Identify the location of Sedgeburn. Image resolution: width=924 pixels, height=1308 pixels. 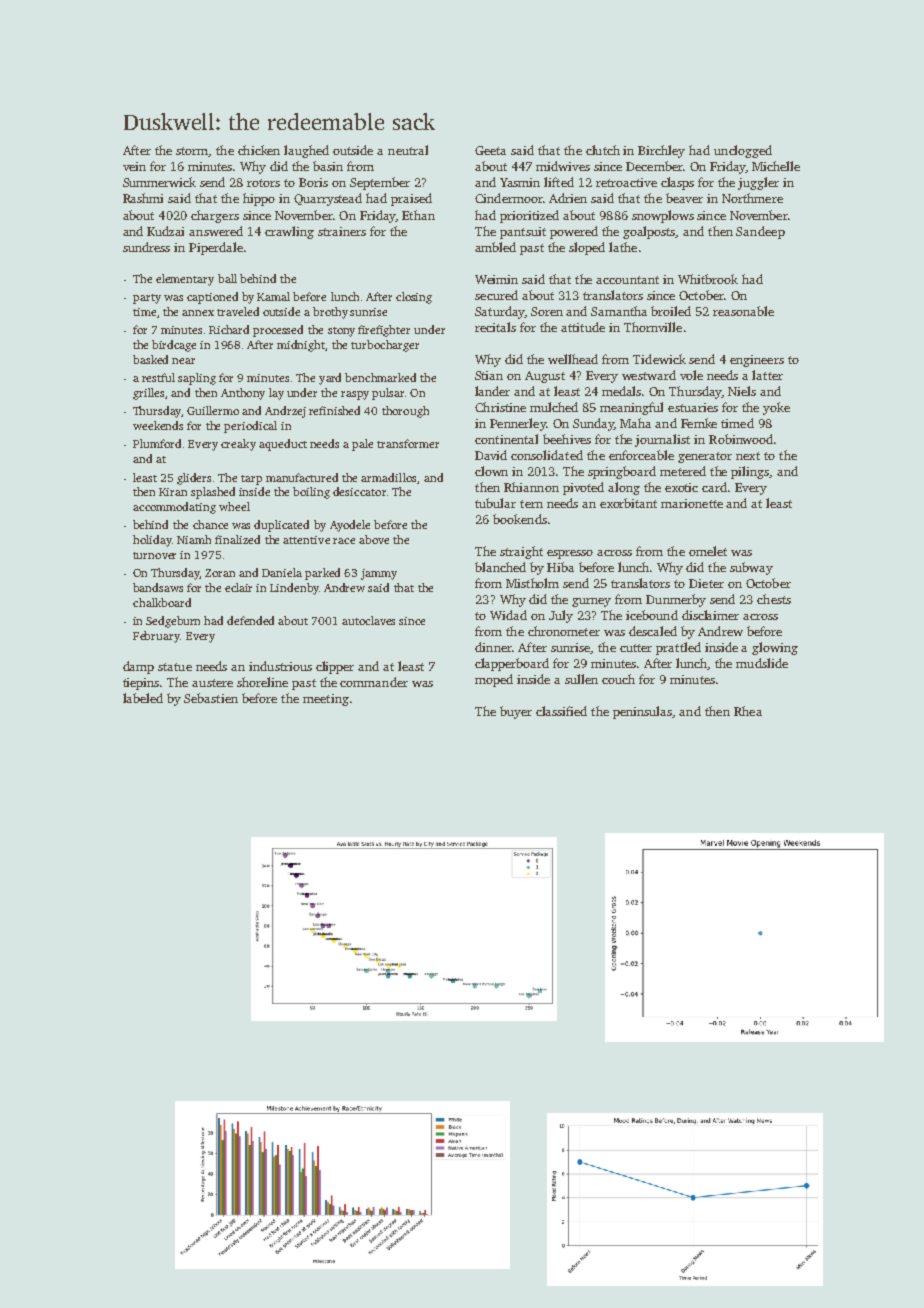
(173, 622).
